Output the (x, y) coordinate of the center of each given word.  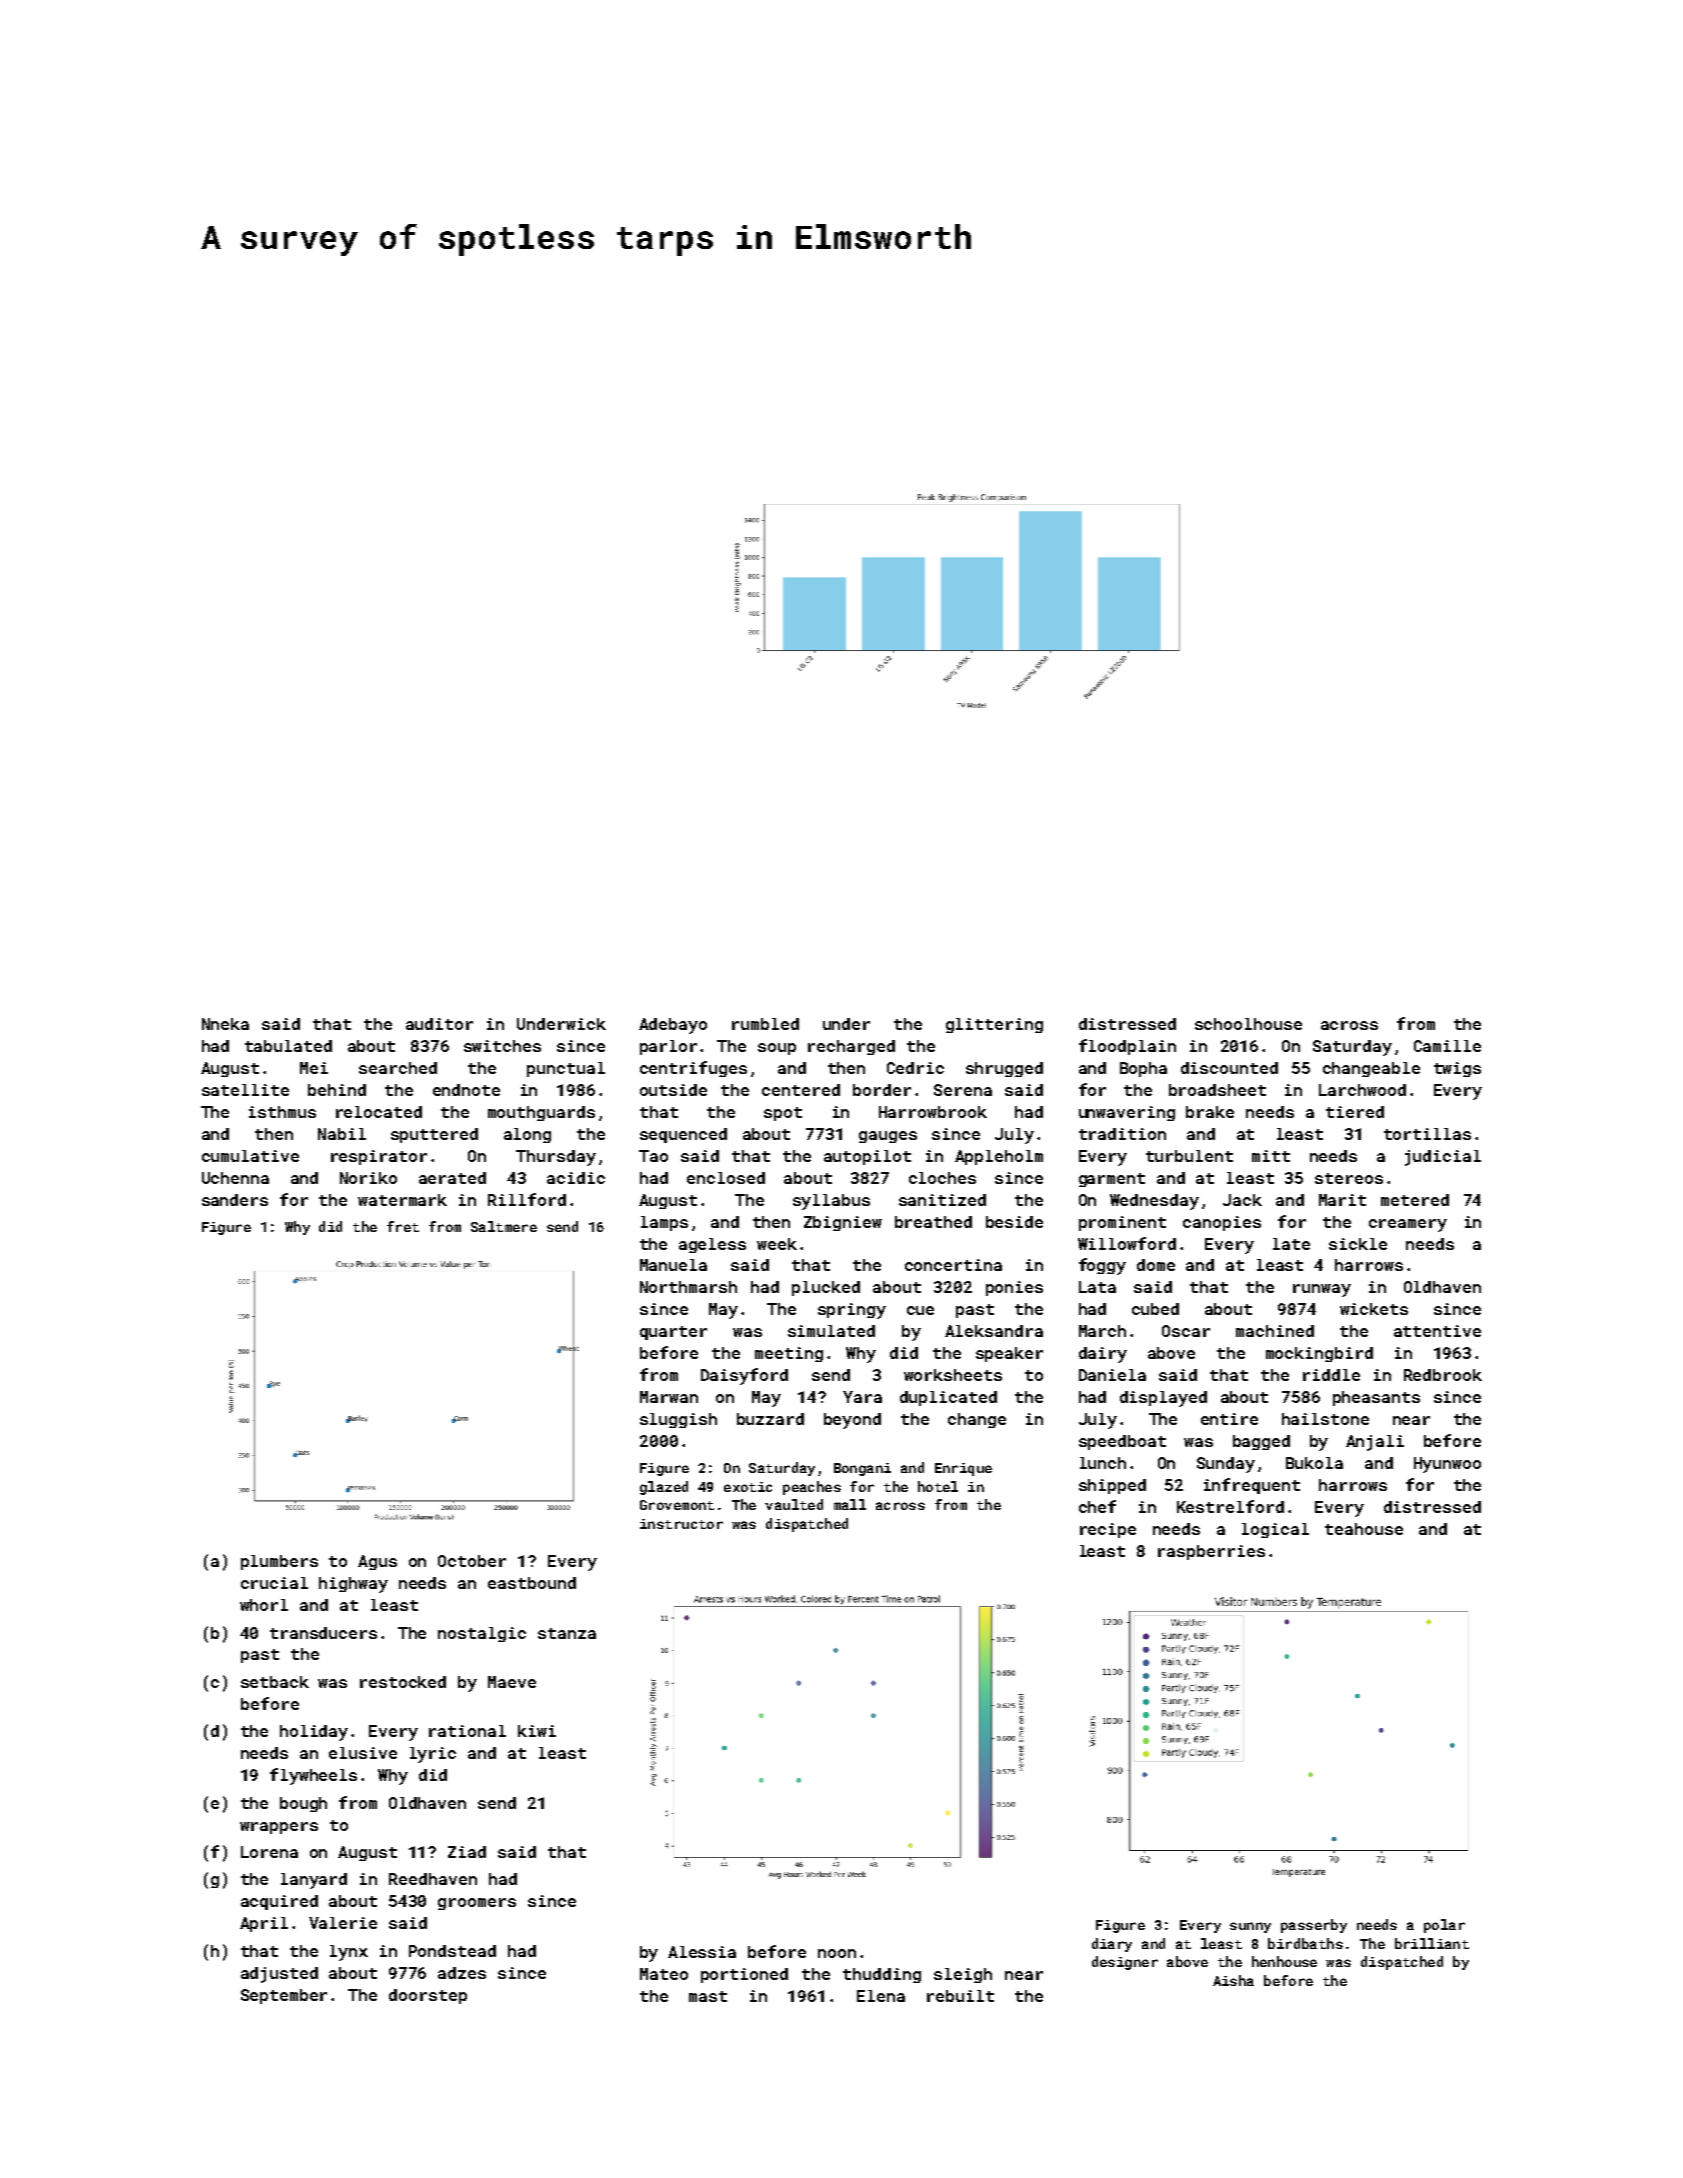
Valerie (343, 1923)
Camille (1447, 1046)
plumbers (279, 1562)
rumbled (765, 1024)
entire (1229, 1419)
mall (850, 1504)
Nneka (225, 1024)
